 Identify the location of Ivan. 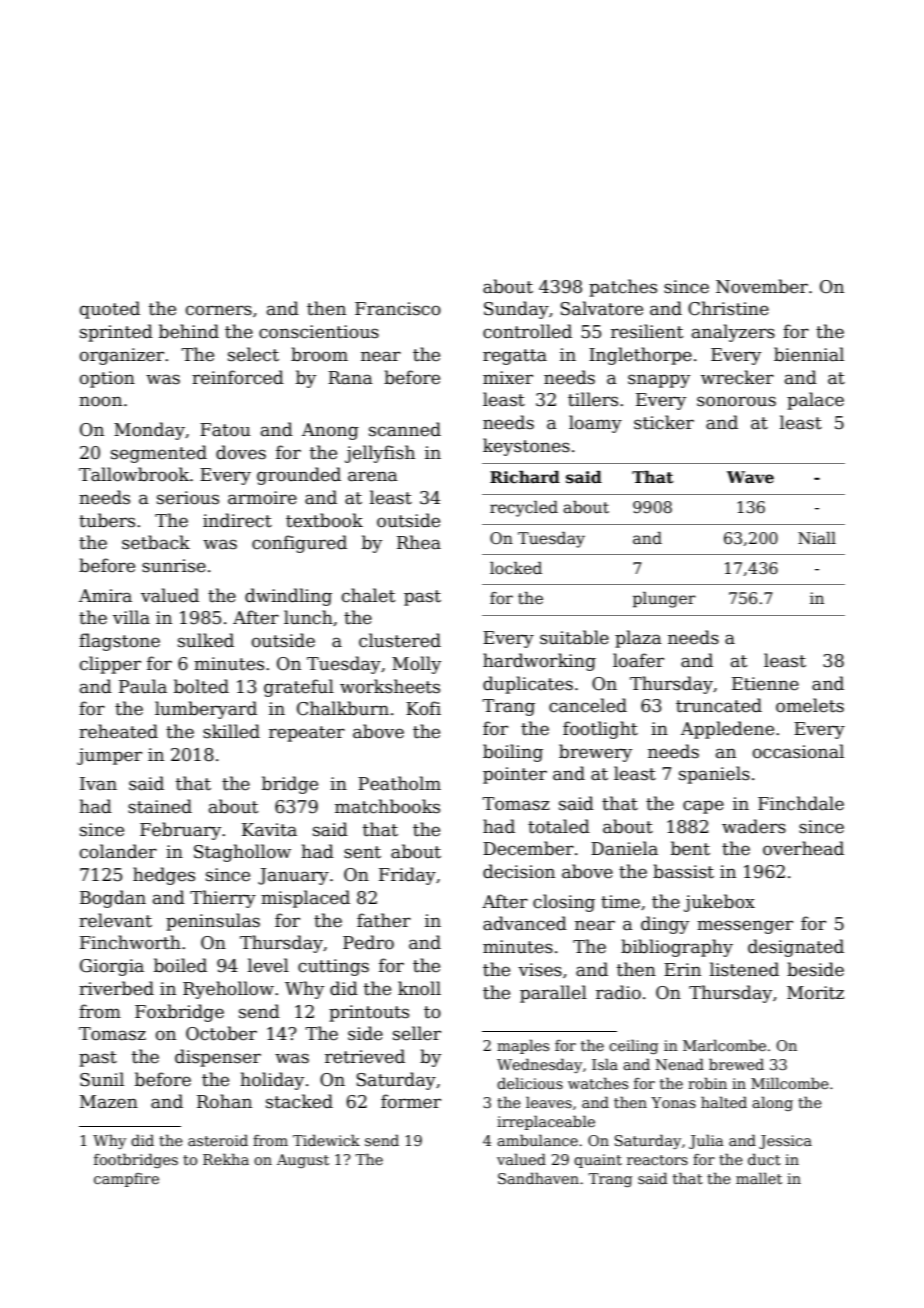
(98, 784).
